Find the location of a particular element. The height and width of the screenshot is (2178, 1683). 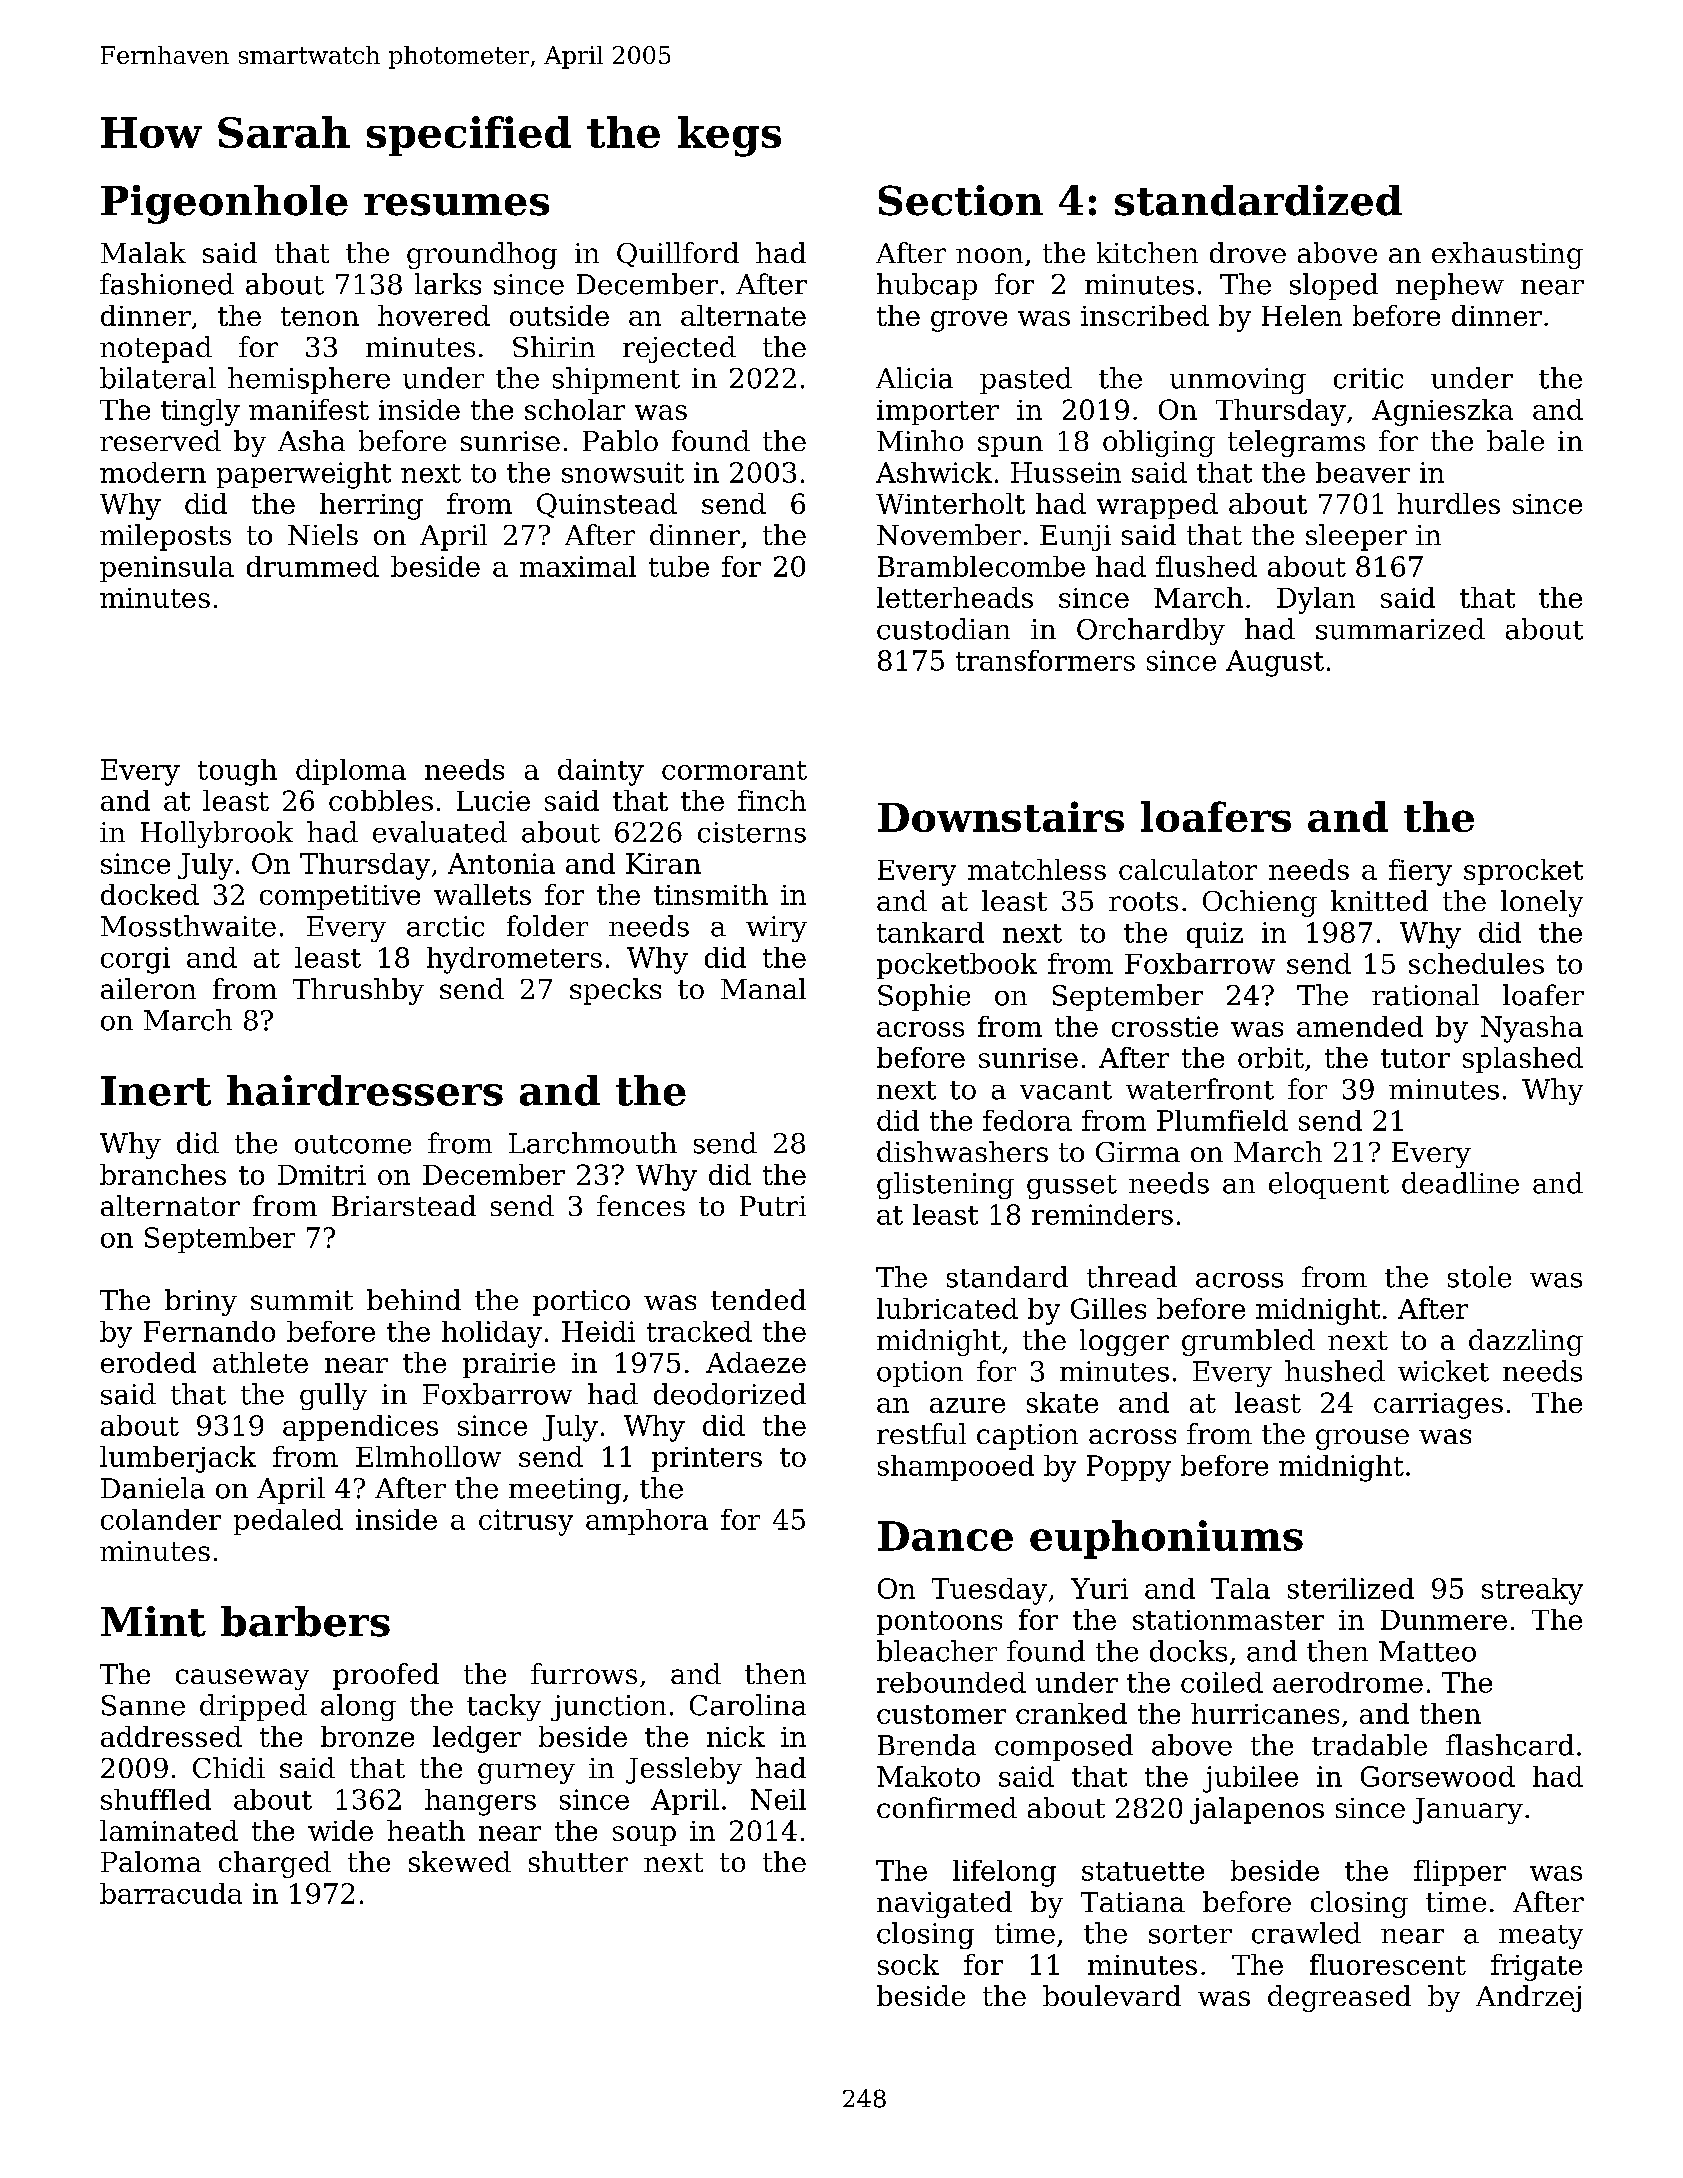

Inert is located at coordinates (156, 1091).
